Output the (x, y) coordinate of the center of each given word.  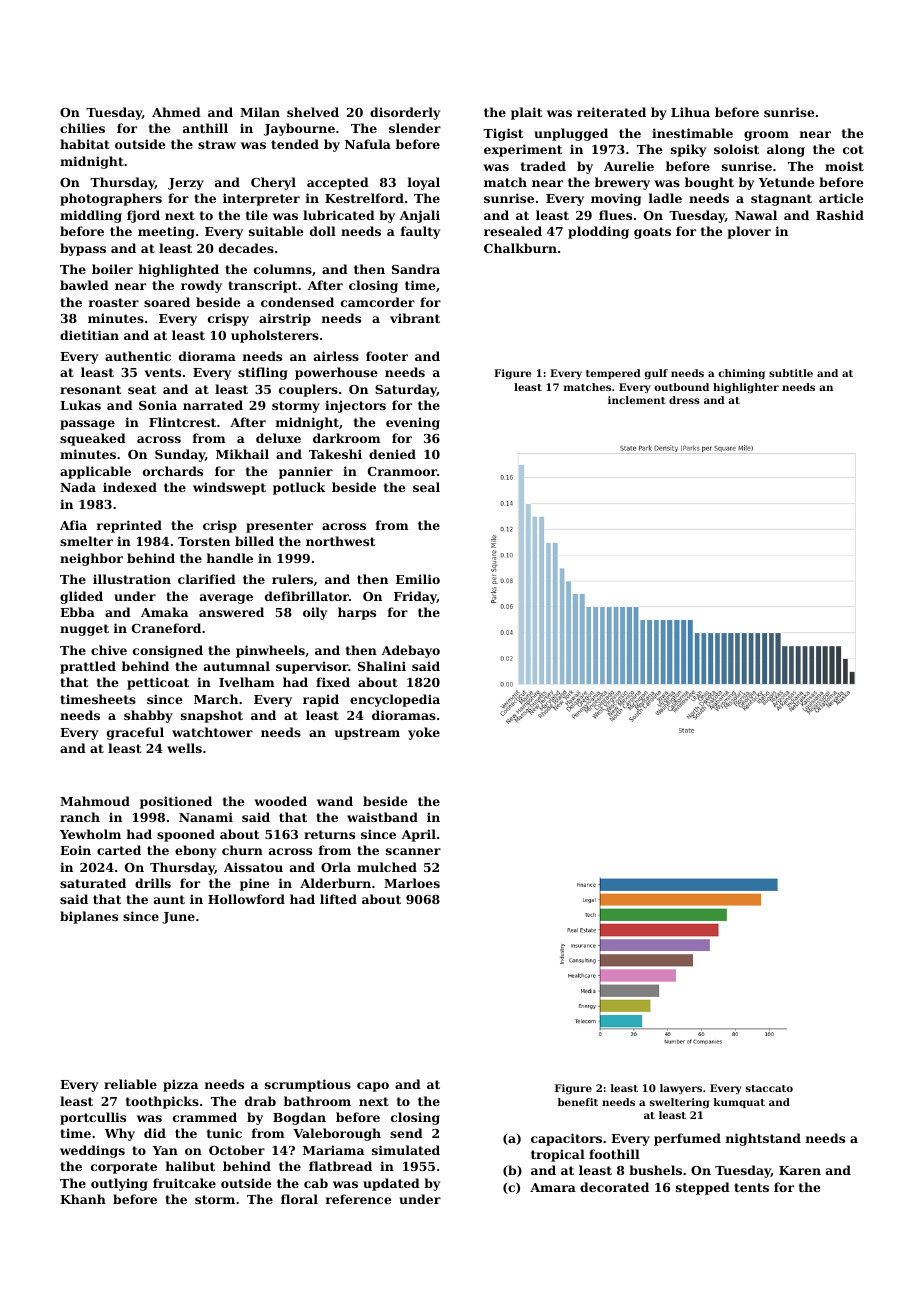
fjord (143, 216)
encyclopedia (395, 700)
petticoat (158, 683)
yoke (424, 733)
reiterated (611, 112)
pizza (180, 1085)
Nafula (368, 144)
